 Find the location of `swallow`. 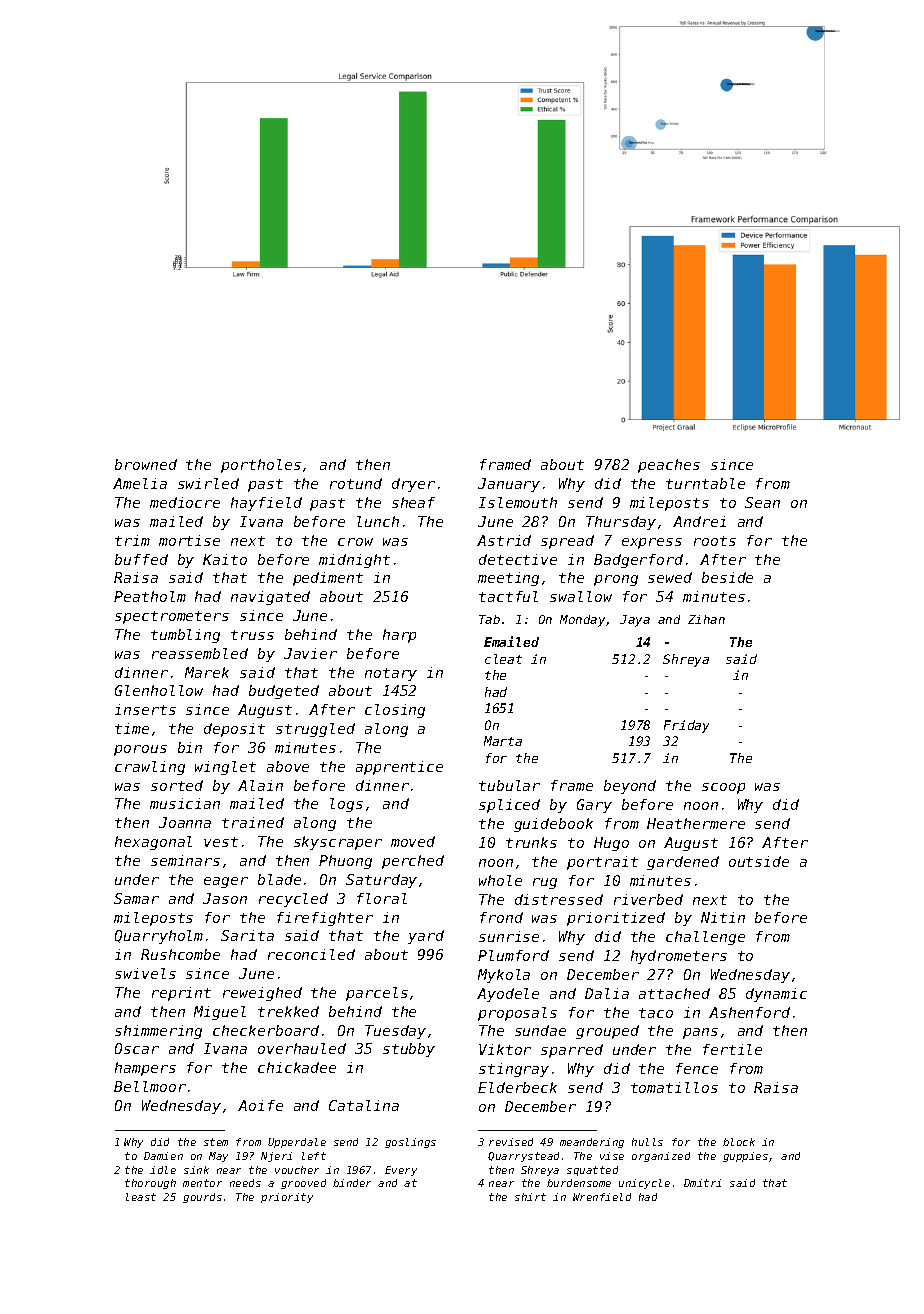

swallow is located at coordinates (581, 596).
